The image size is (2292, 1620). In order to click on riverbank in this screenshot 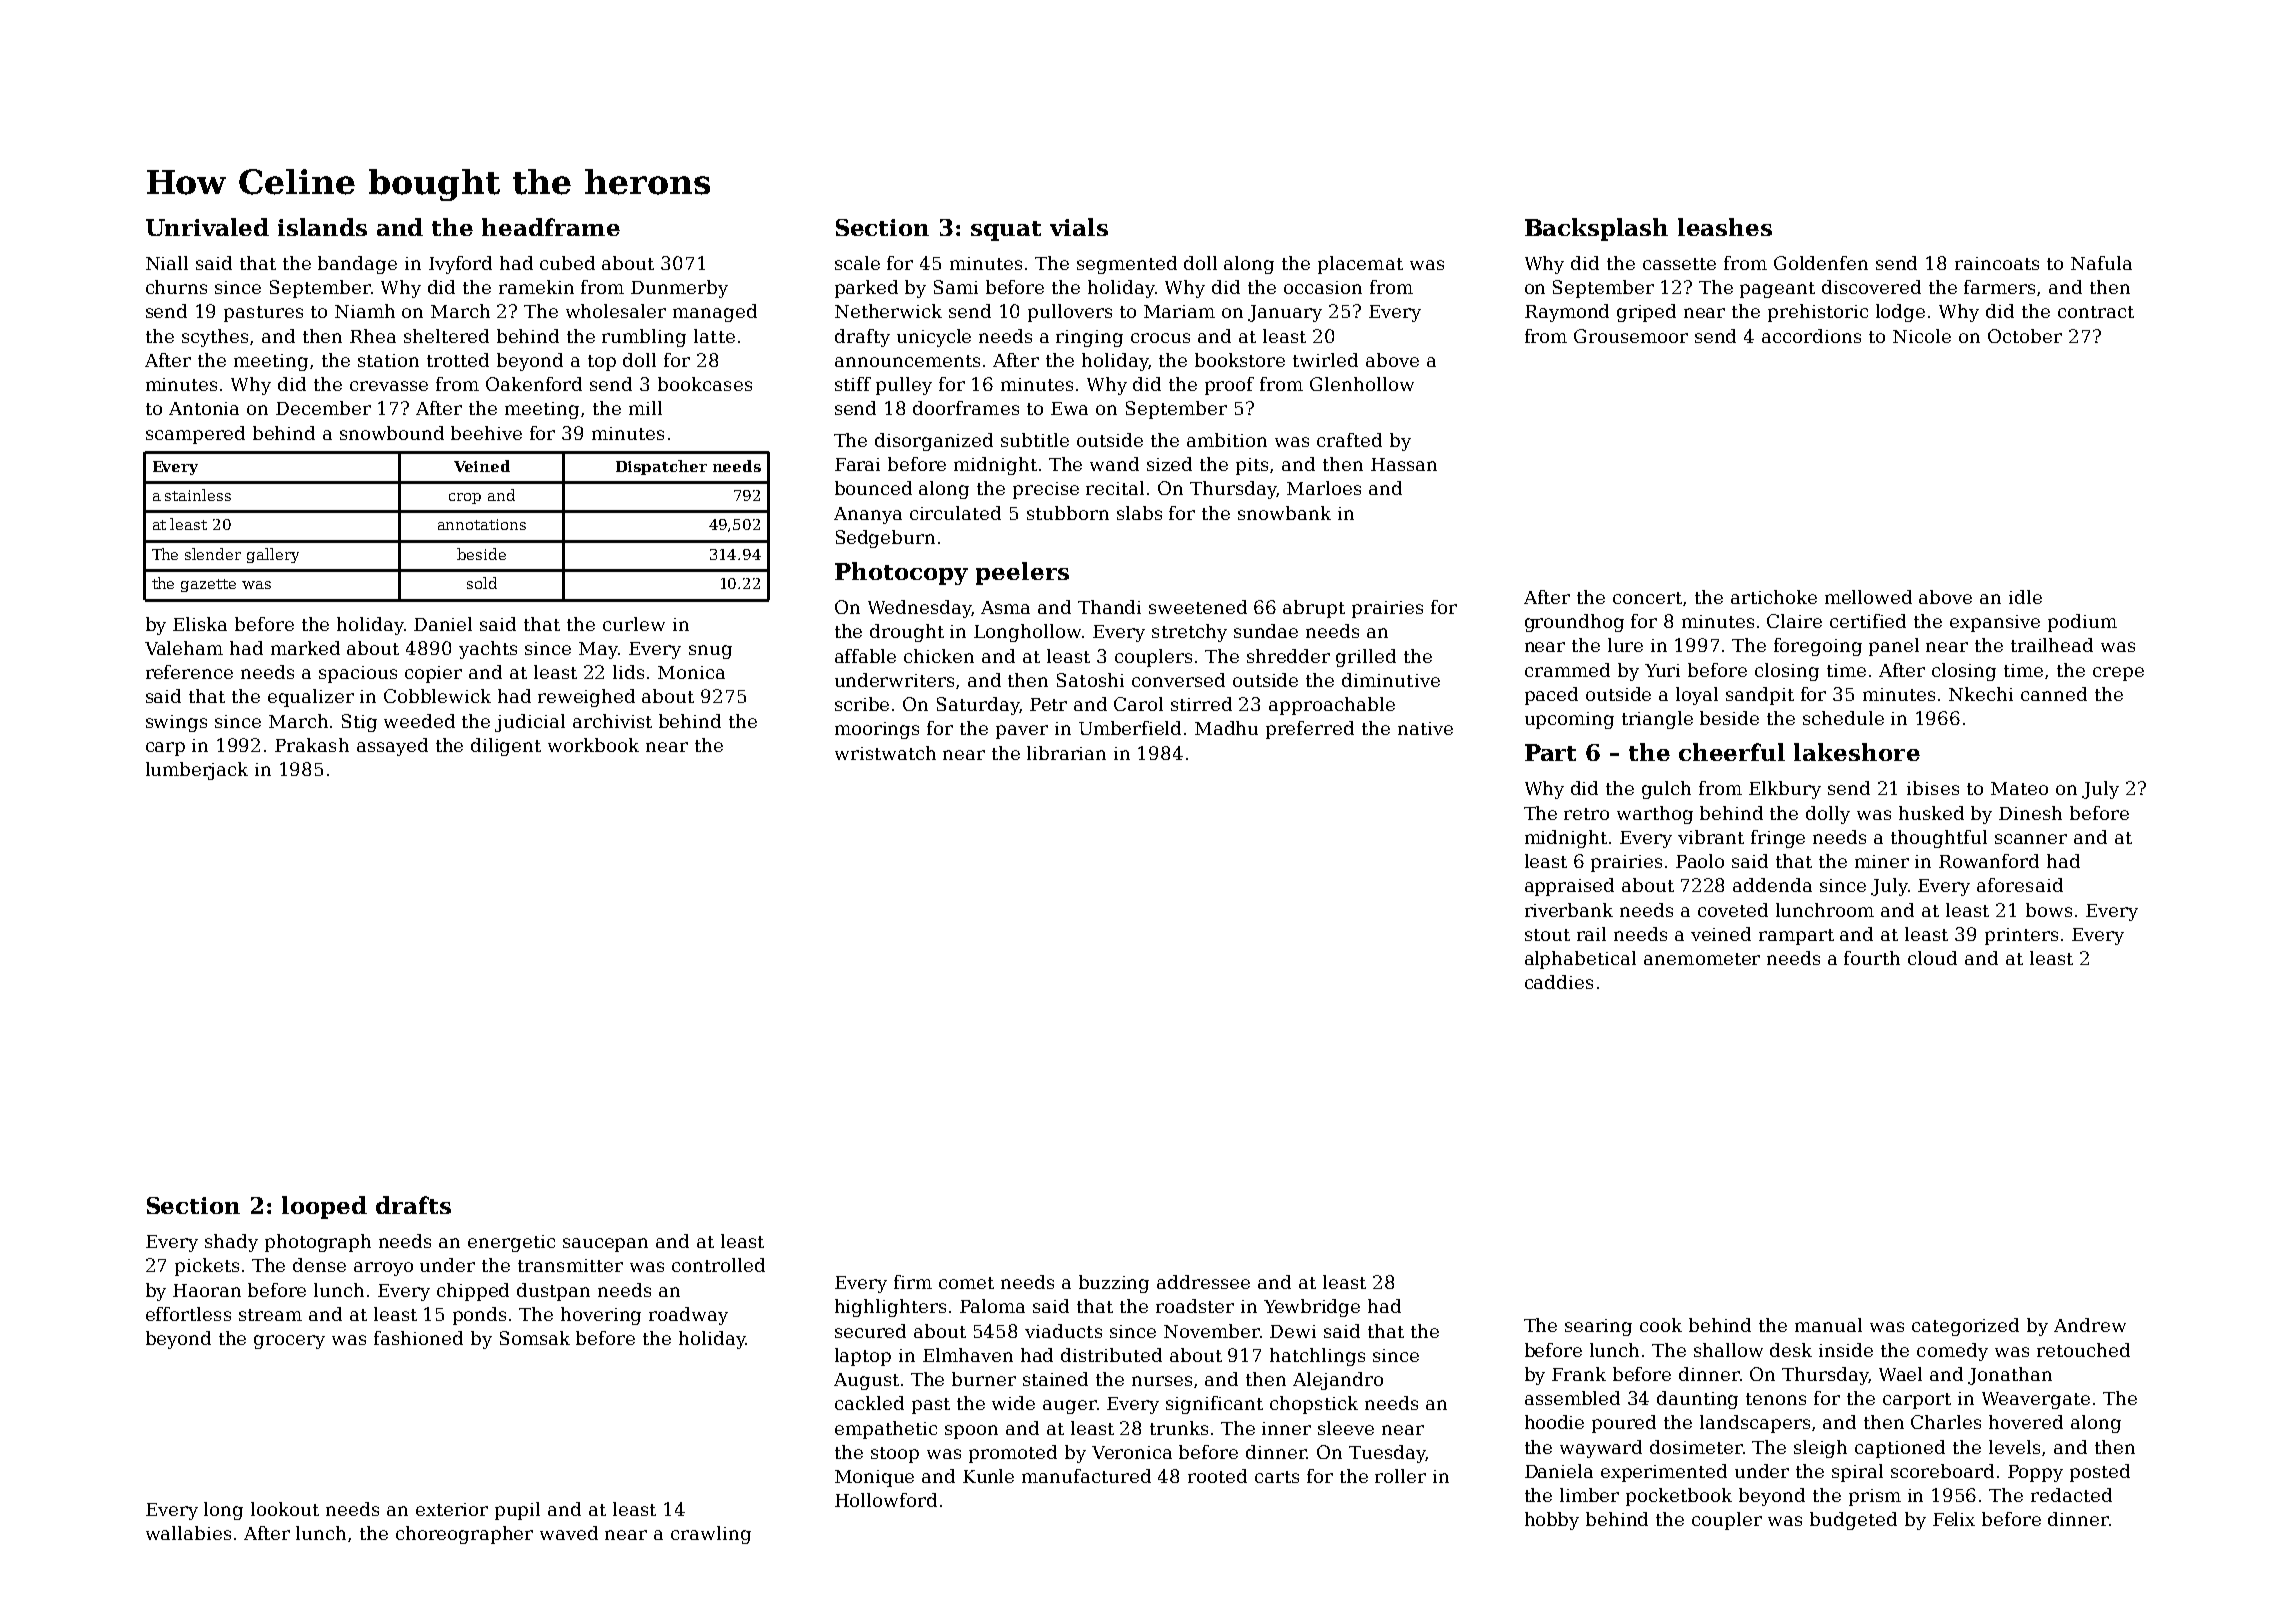, I will do `click(1569, 910)`.
